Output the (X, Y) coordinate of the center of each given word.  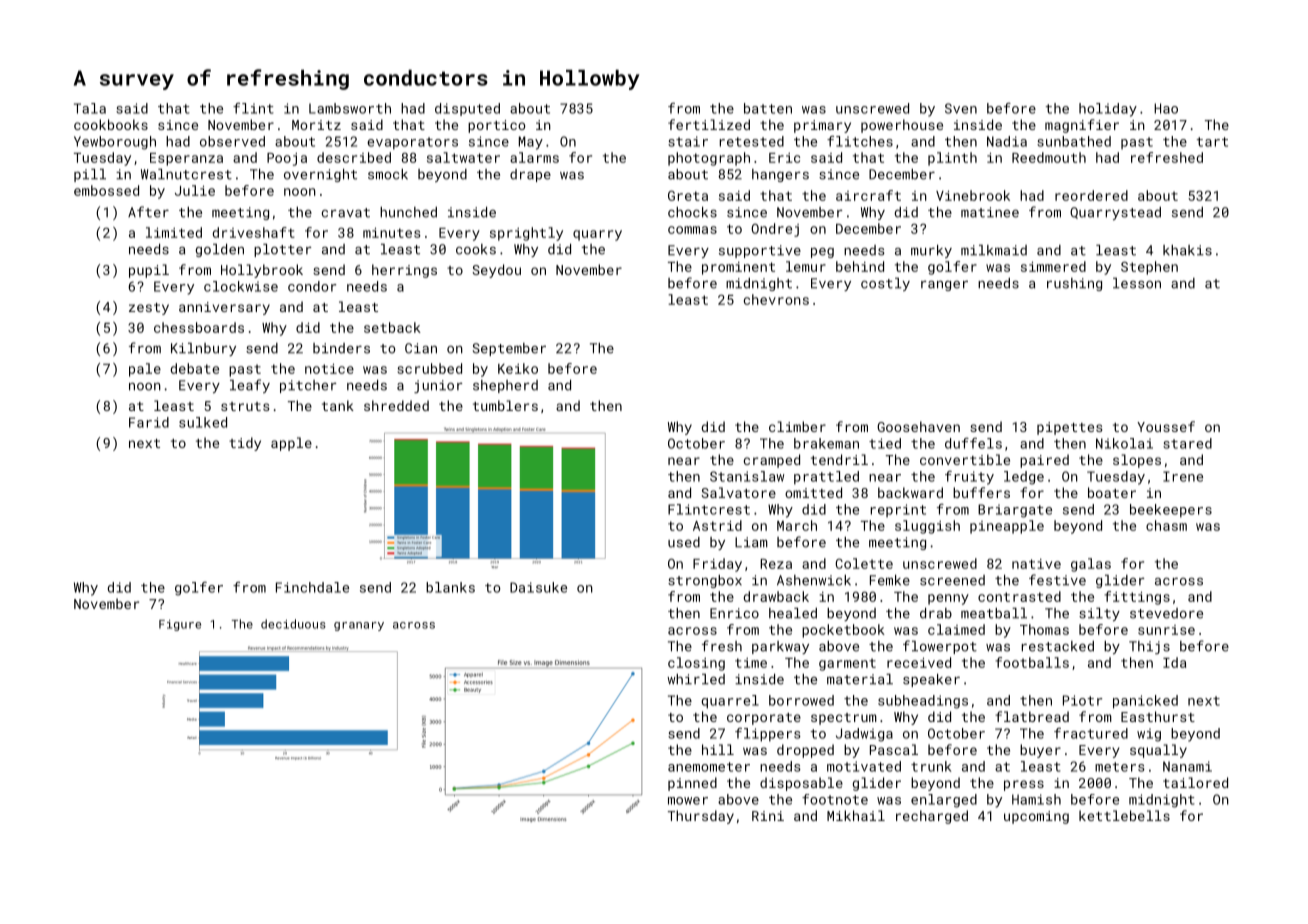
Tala (90, 108)
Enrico (734, 613)
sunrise (1166, 630)
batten (768, 108)
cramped (771, 461)
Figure (180, 625)
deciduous (293, 624)
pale (145, 370)
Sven (961, 108)
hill (718, 749)
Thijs (1149, 647)
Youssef (1166, 426)
